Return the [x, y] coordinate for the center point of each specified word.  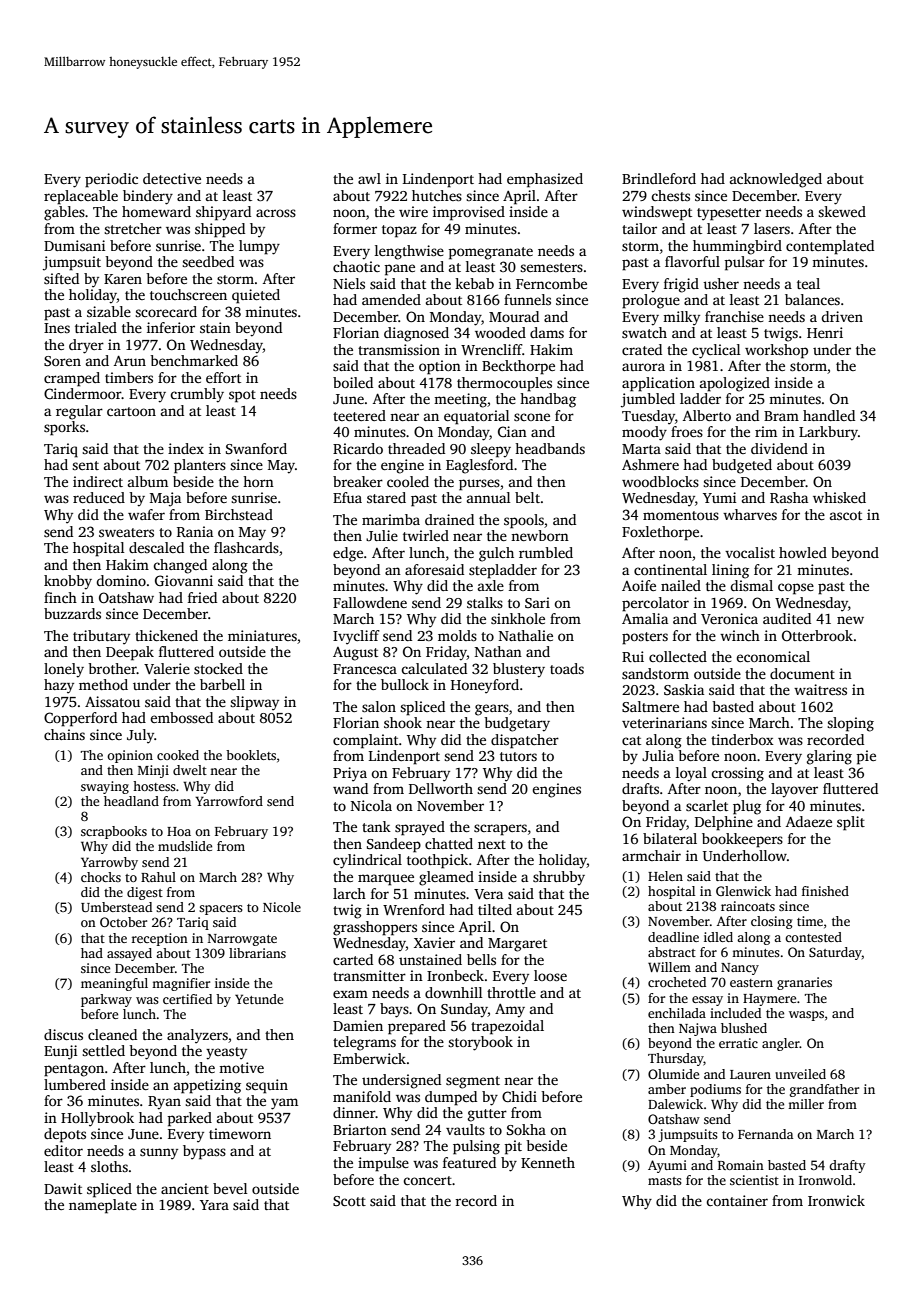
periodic [111, 180]
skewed [842, 211]
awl [369, 178]
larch [349, 893]
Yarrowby [109, 863]
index [186, 448]
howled [803, 552]
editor [63, 1150]
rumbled [546, 552]
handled [829, 415]
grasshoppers [375, 928]
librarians [257, 953]
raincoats [748, 906]
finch [60, 597]
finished [825, 891]
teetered [359, 415]
